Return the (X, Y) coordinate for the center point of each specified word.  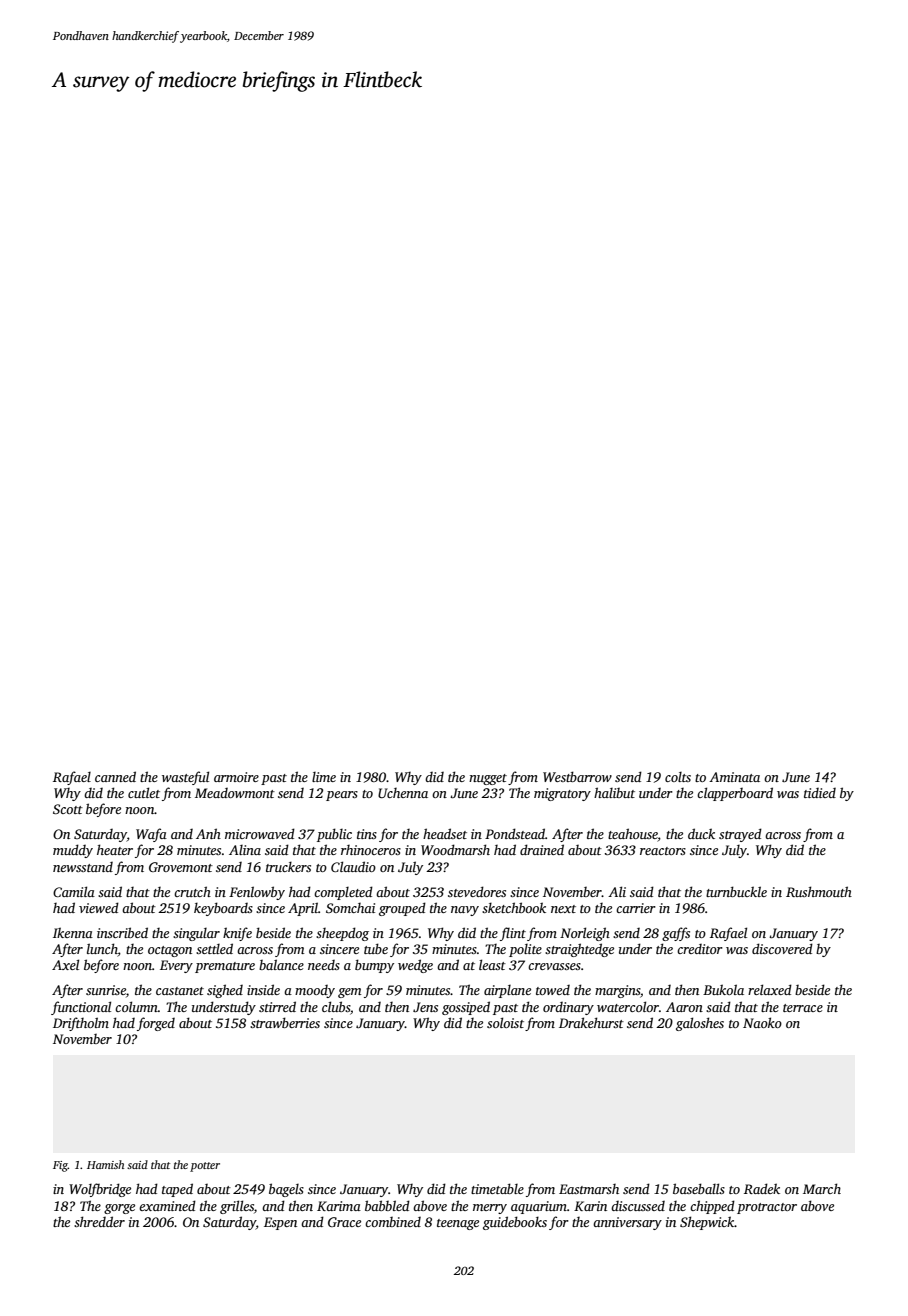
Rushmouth (819, 891)
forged (156, 1024)
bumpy (374, 966)
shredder (99, 1221)
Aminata (734, 777)
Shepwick (707, 1223)
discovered (782, 948)
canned (115, 776)
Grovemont (181, 867)
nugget (488, 779)
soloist (505, 1022)
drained (542, 849)
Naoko (762, 1022)
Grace (344, 1222)
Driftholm (81, 1024)
